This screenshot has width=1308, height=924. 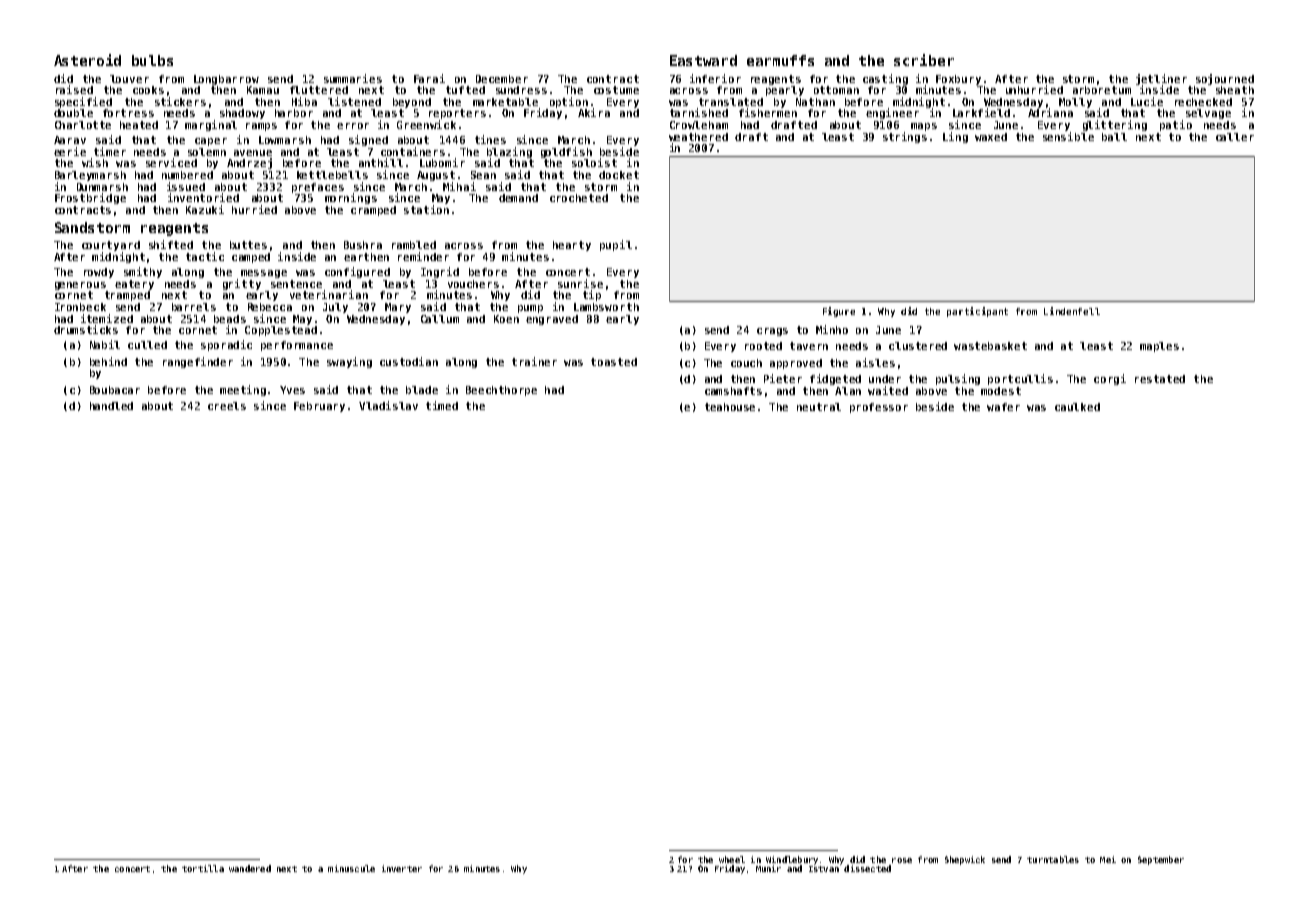 I want to click on teahouse, so click(x=730, y=407).
